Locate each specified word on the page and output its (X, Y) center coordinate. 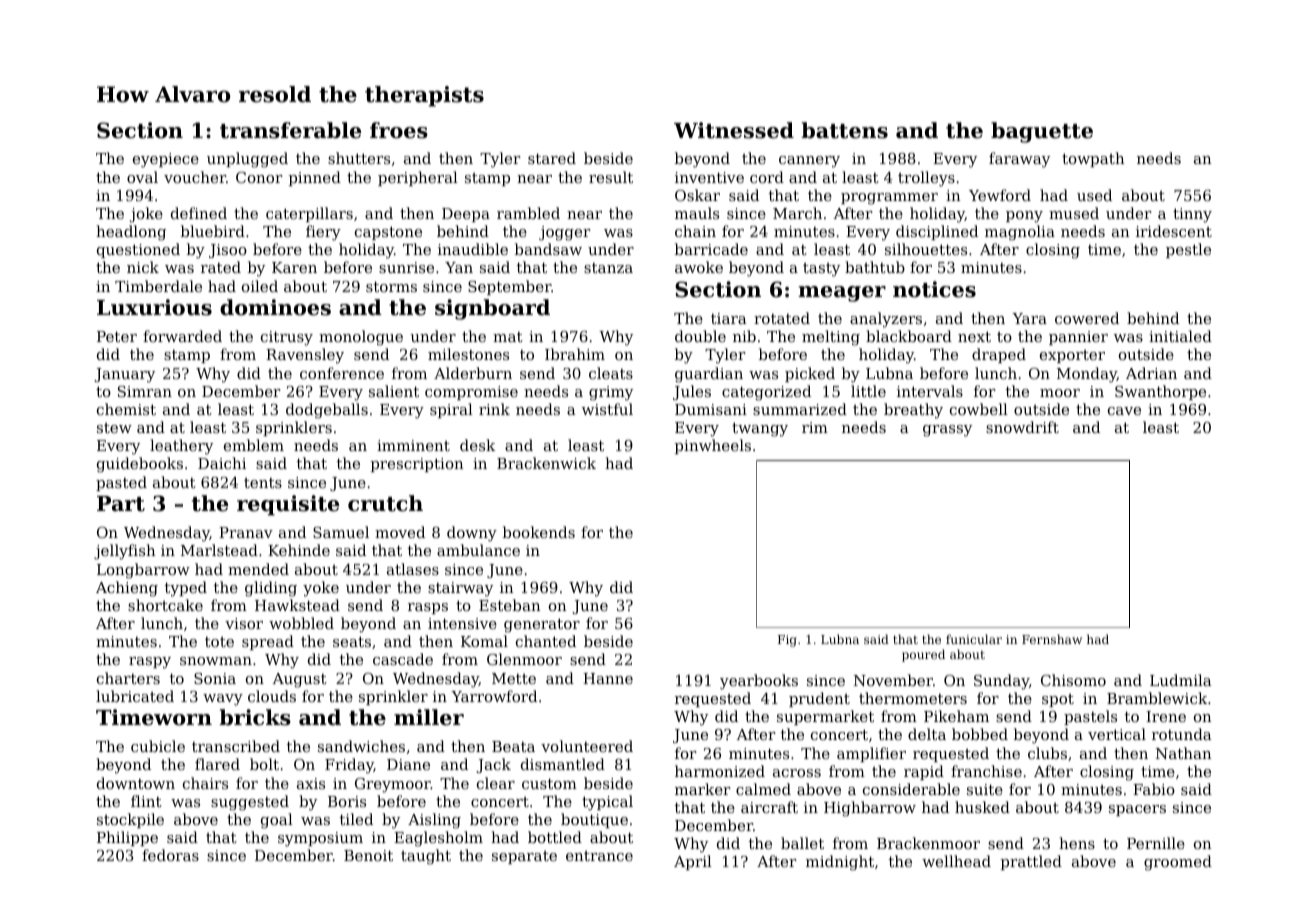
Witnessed (734, 130)
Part (121, 504)
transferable (290, 130)
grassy (947, 431)
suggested (250, 803)
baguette (1042, 132)
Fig (787, 641)
